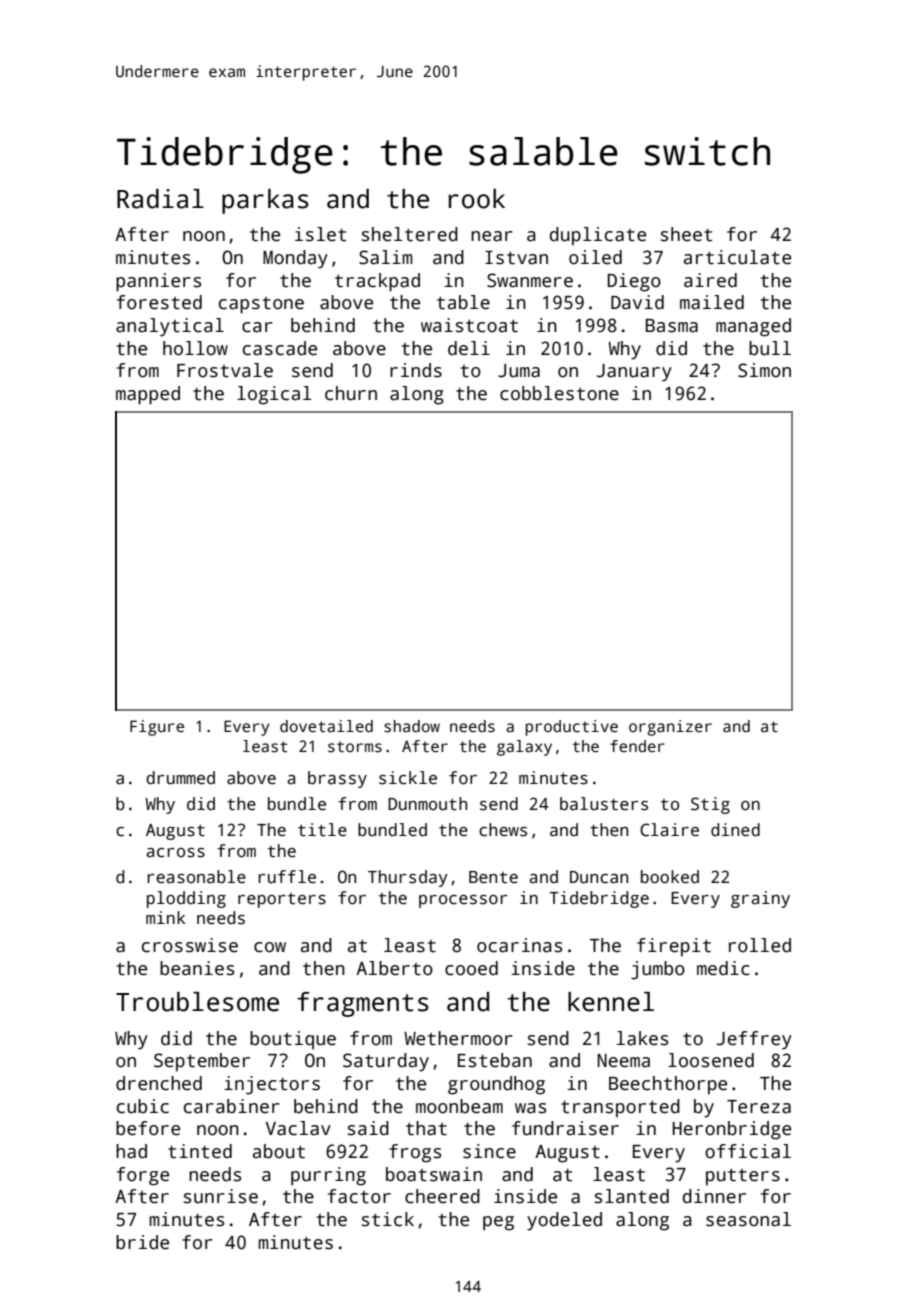 This page has height=1316, width=908. Describe the element at coordinates (221, 1196) in the page. I see `sunrise` at that location.
